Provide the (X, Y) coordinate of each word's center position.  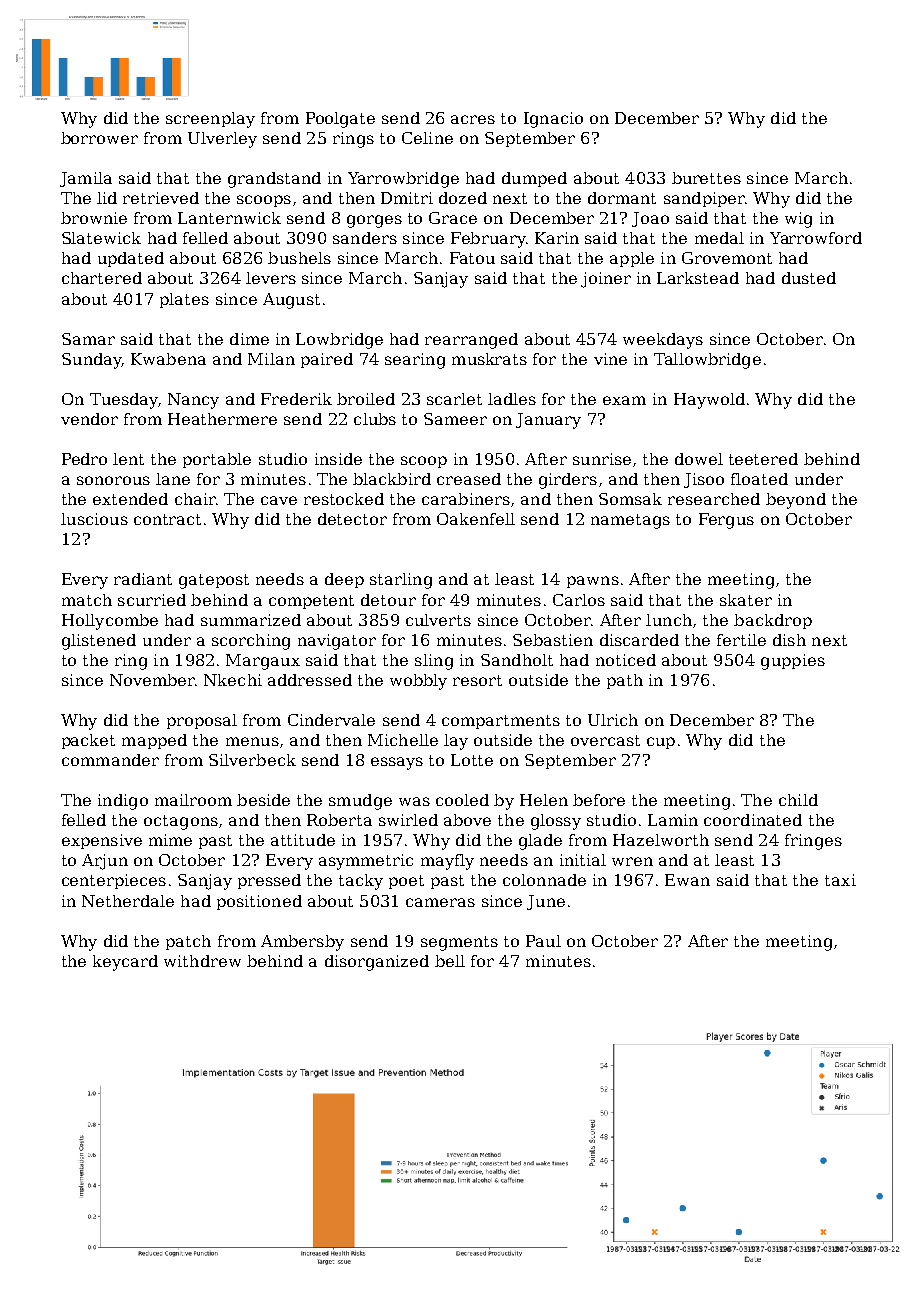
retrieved (161, 198)
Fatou (472, 258)
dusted (809, 278)
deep (344, 580)
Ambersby (302, 943)
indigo (123, 802)
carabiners (466, 499)
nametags (630, 521)
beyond (796, 501)
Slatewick (101, 238)
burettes (706, 178)
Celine (427, 138)
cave (279, 500)
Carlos (579, 600)
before (599, 800)
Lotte (472, 760)
